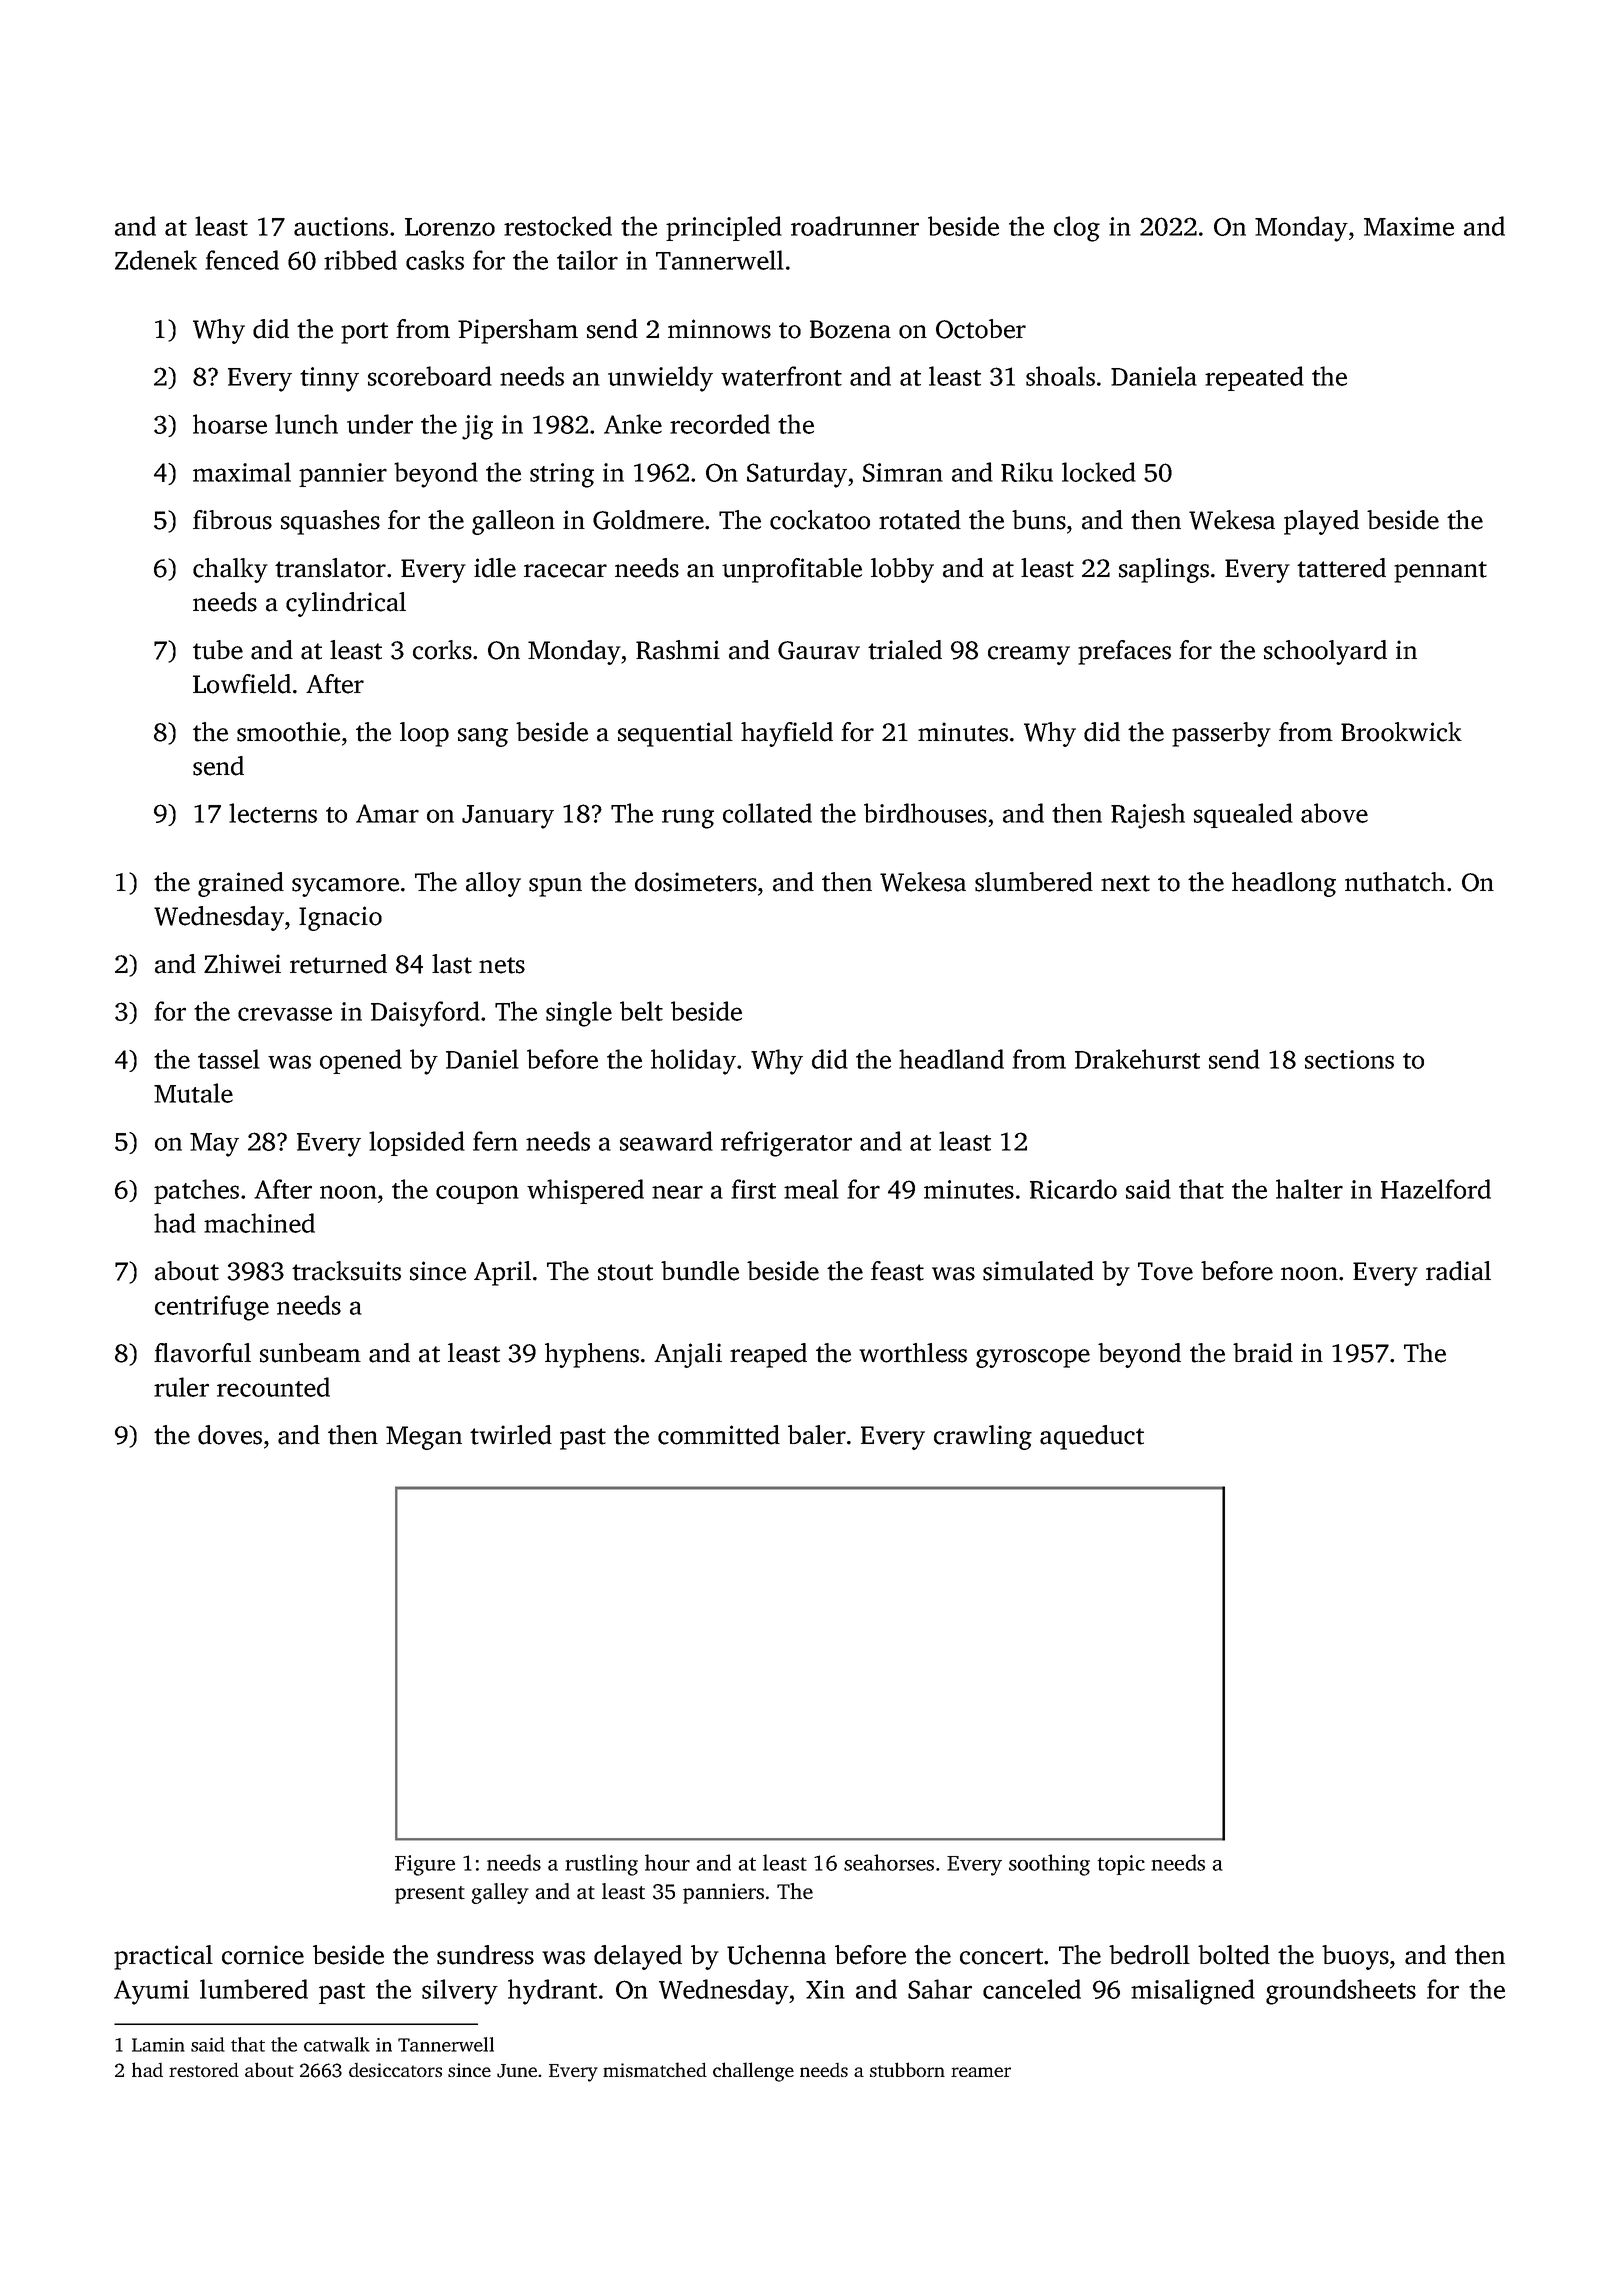 This screenshot has height=2292, width=1620. I want to click on corks, so click(442, 650).
